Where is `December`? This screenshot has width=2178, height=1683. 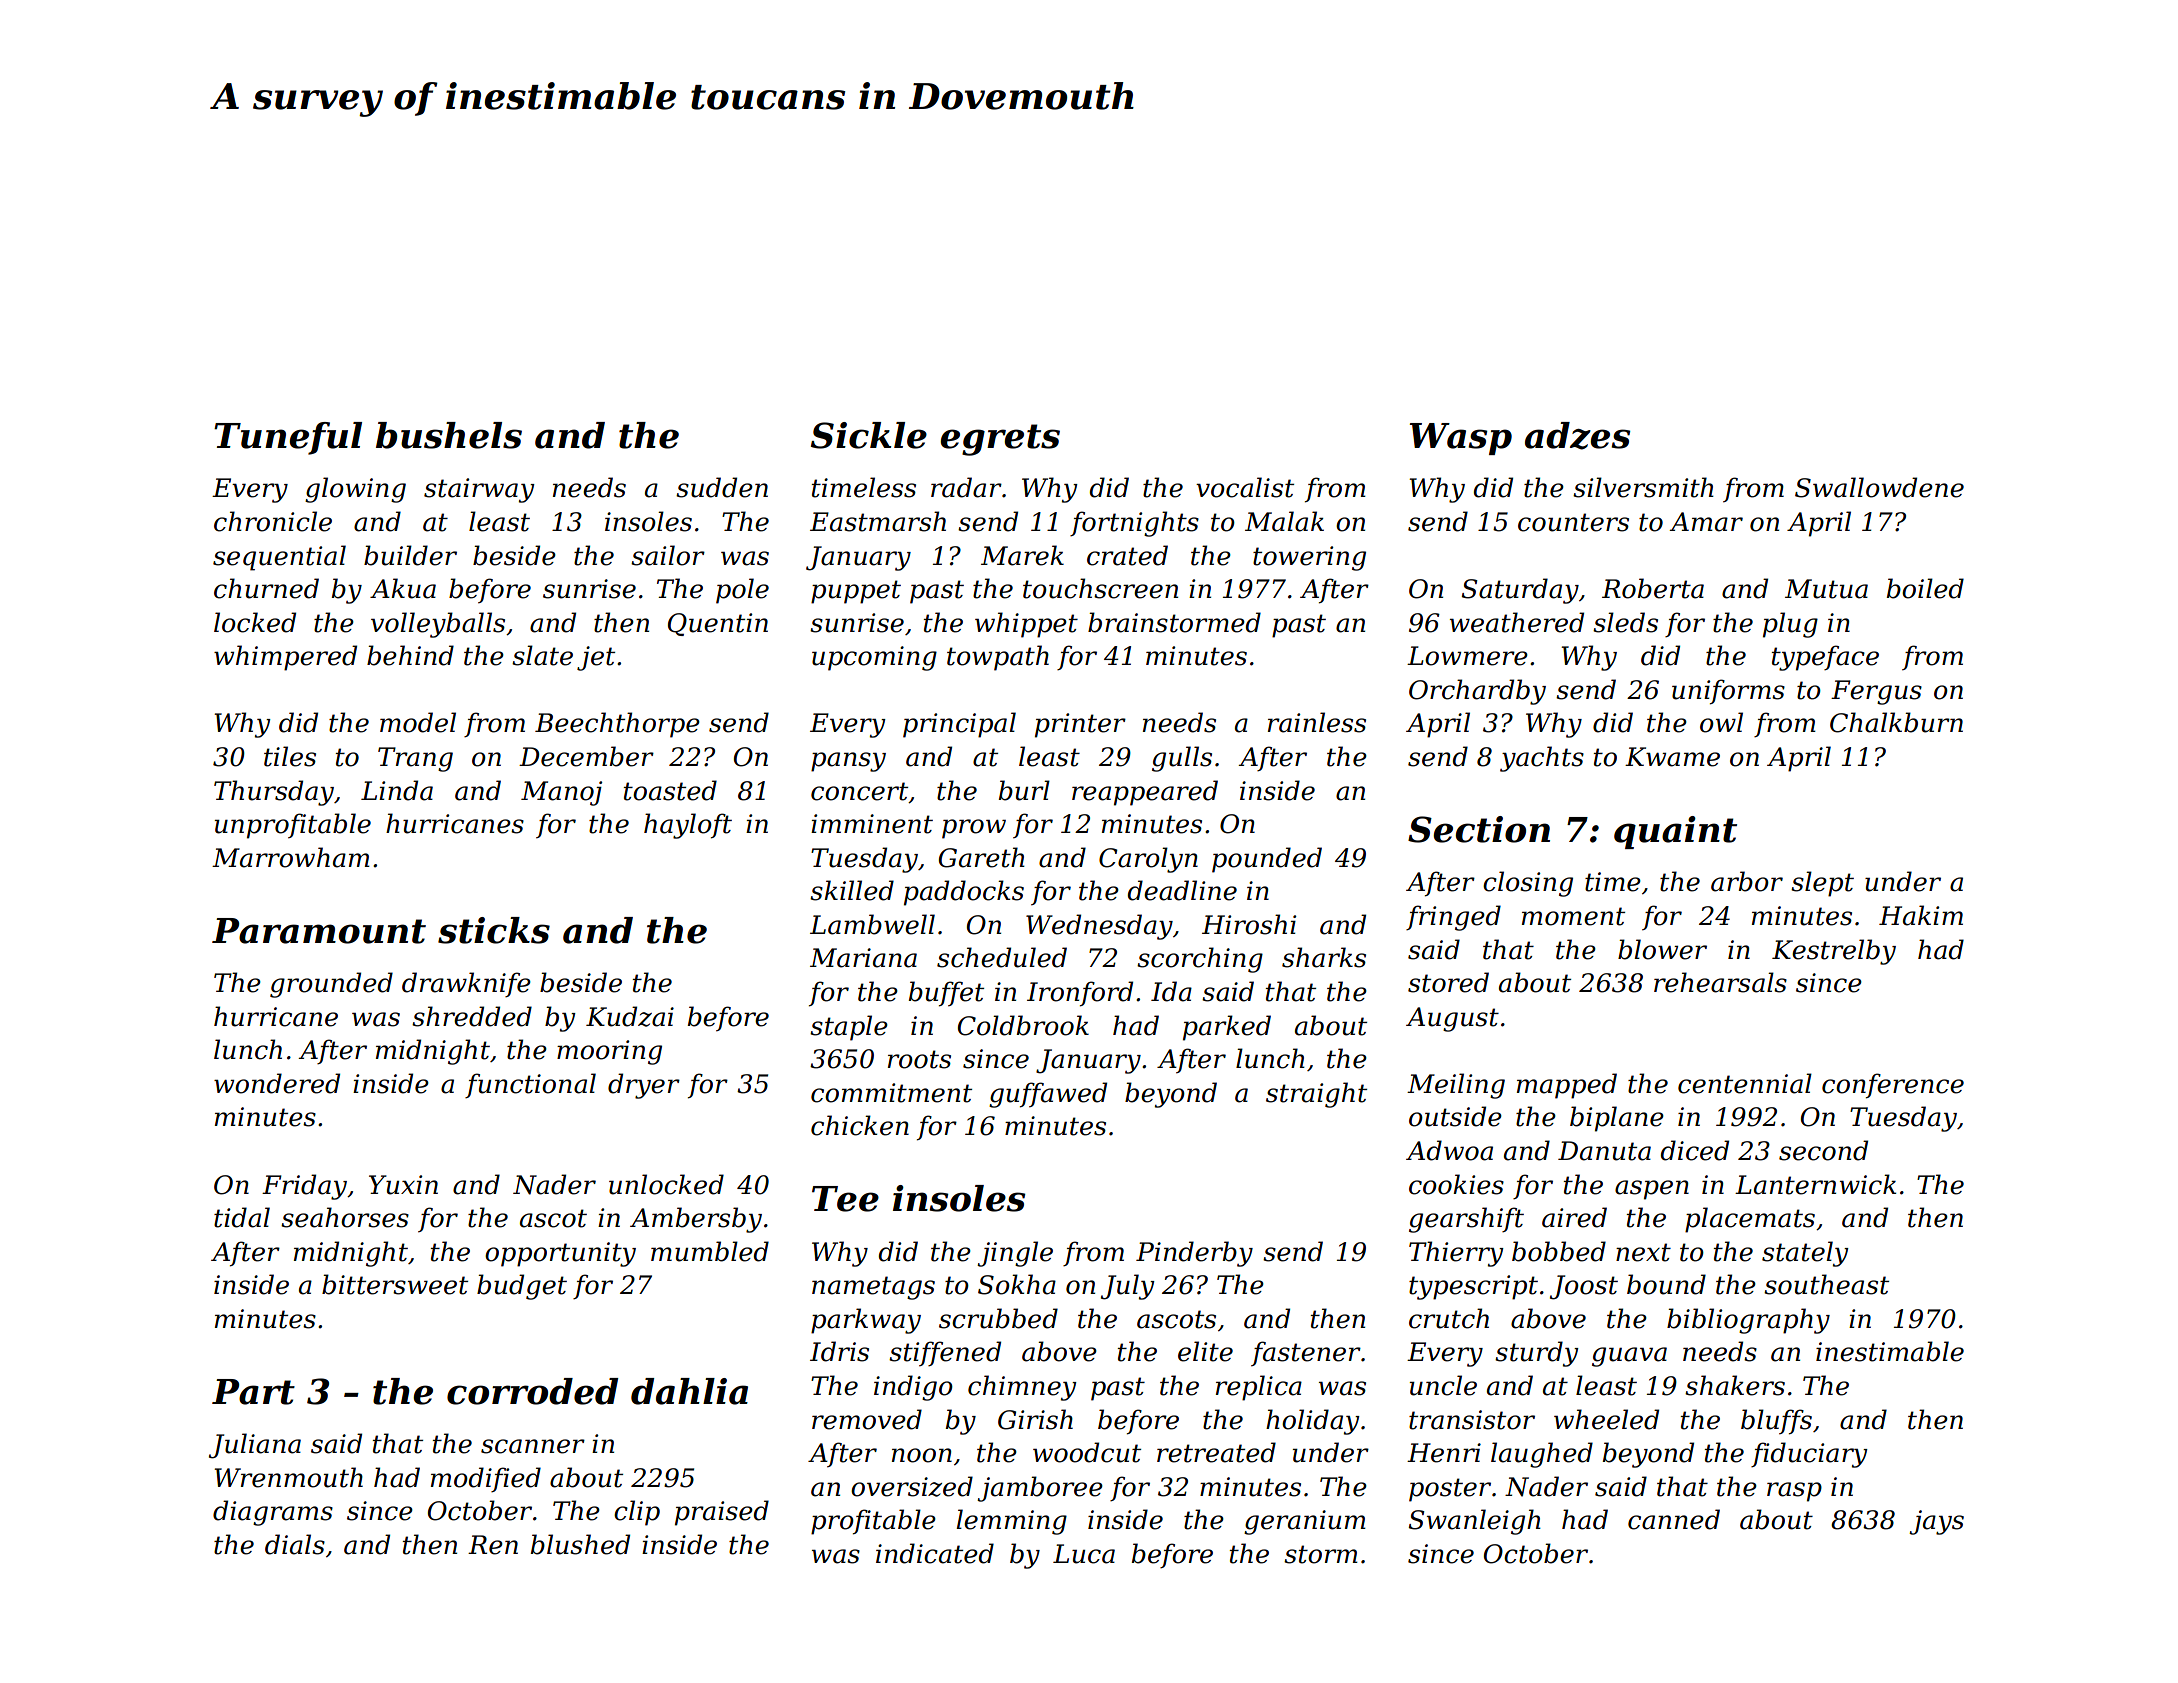
December is located at coordinates (586, 756).
